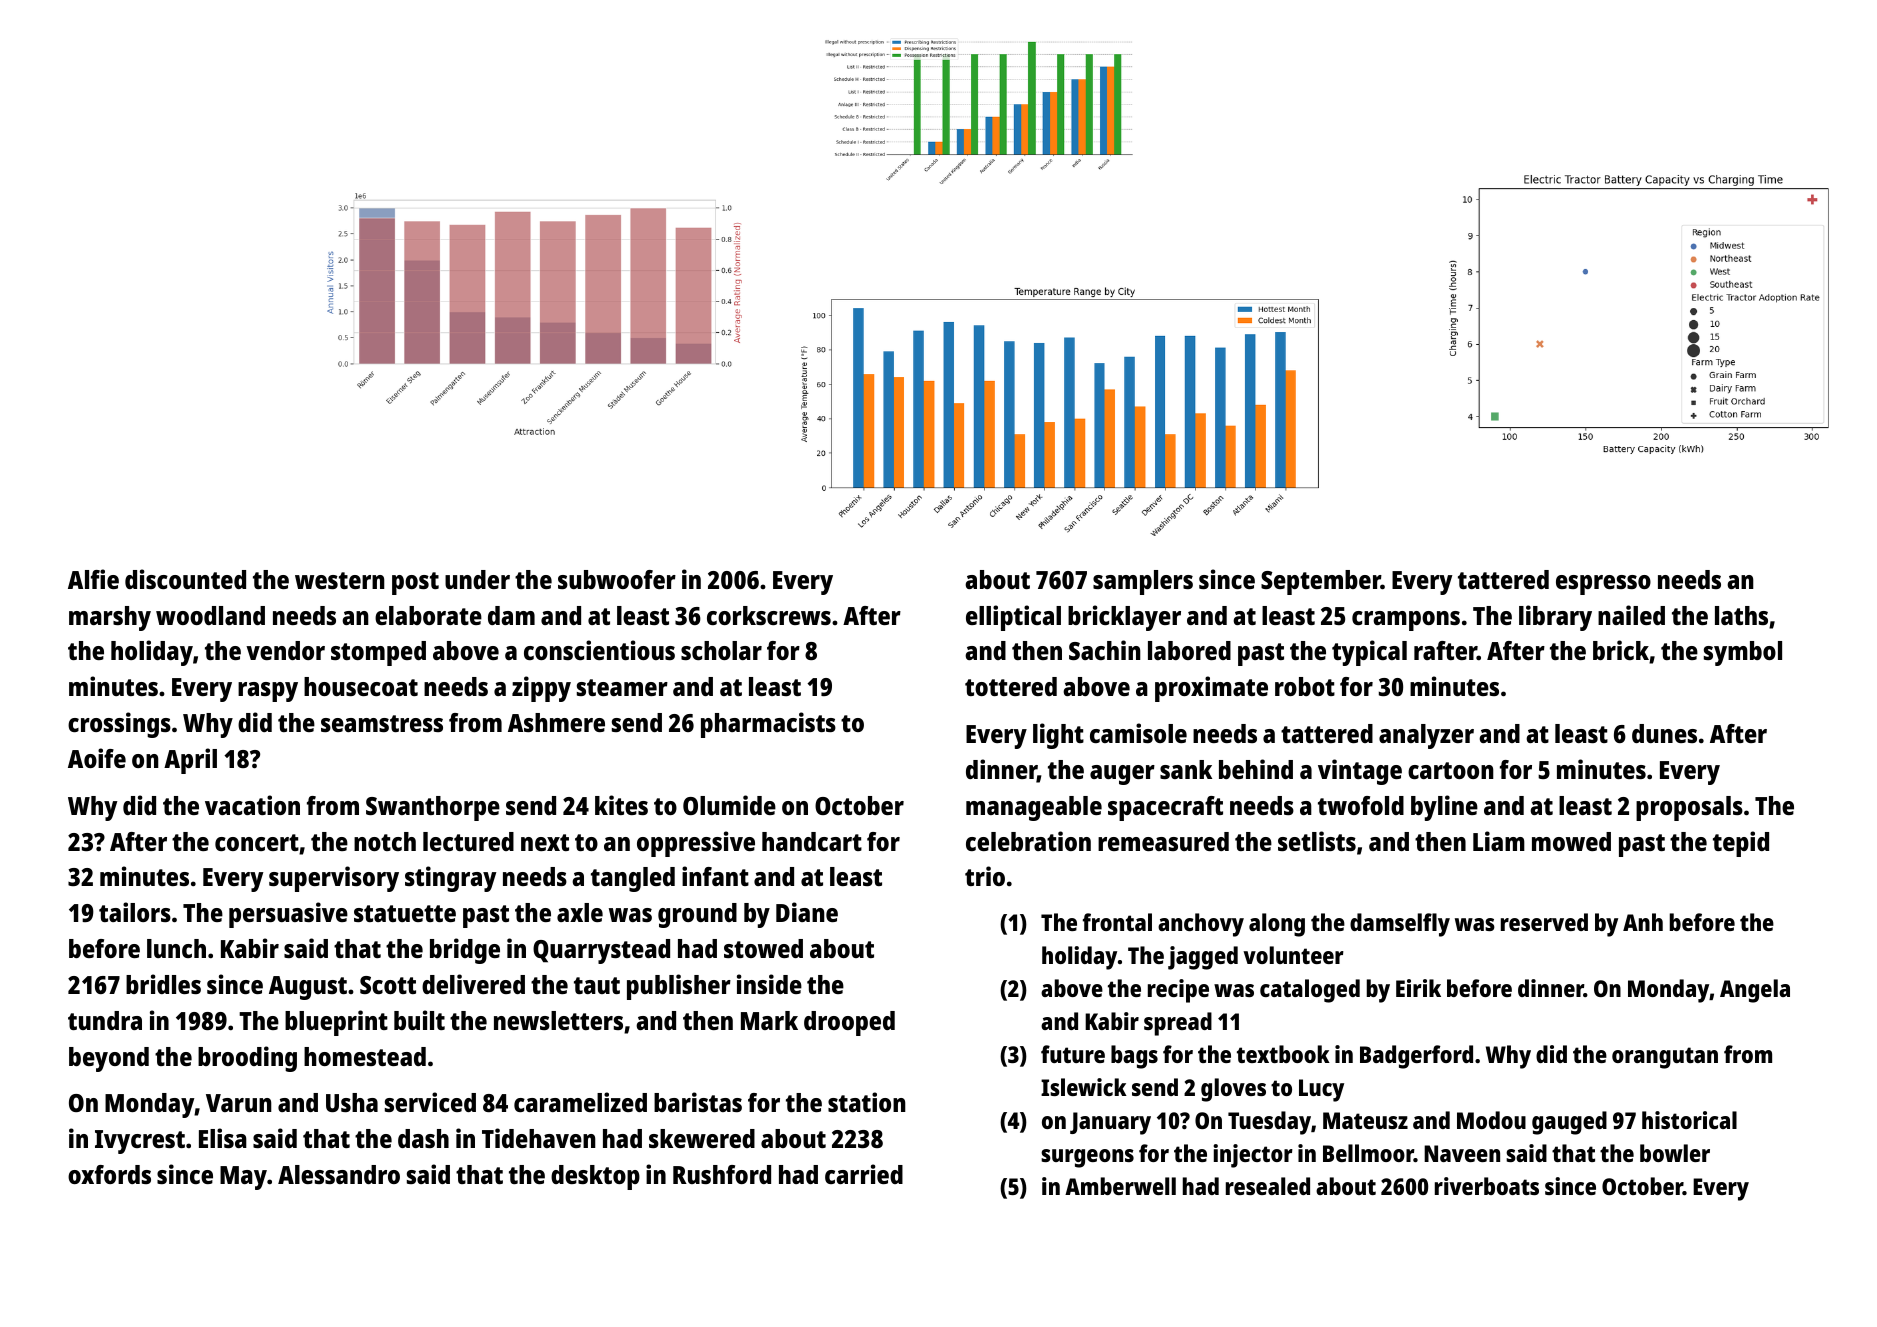  What do you see at coordinates (1253, 1156) in the document?
I see `injector` at bounding box center [1253, 1156].
